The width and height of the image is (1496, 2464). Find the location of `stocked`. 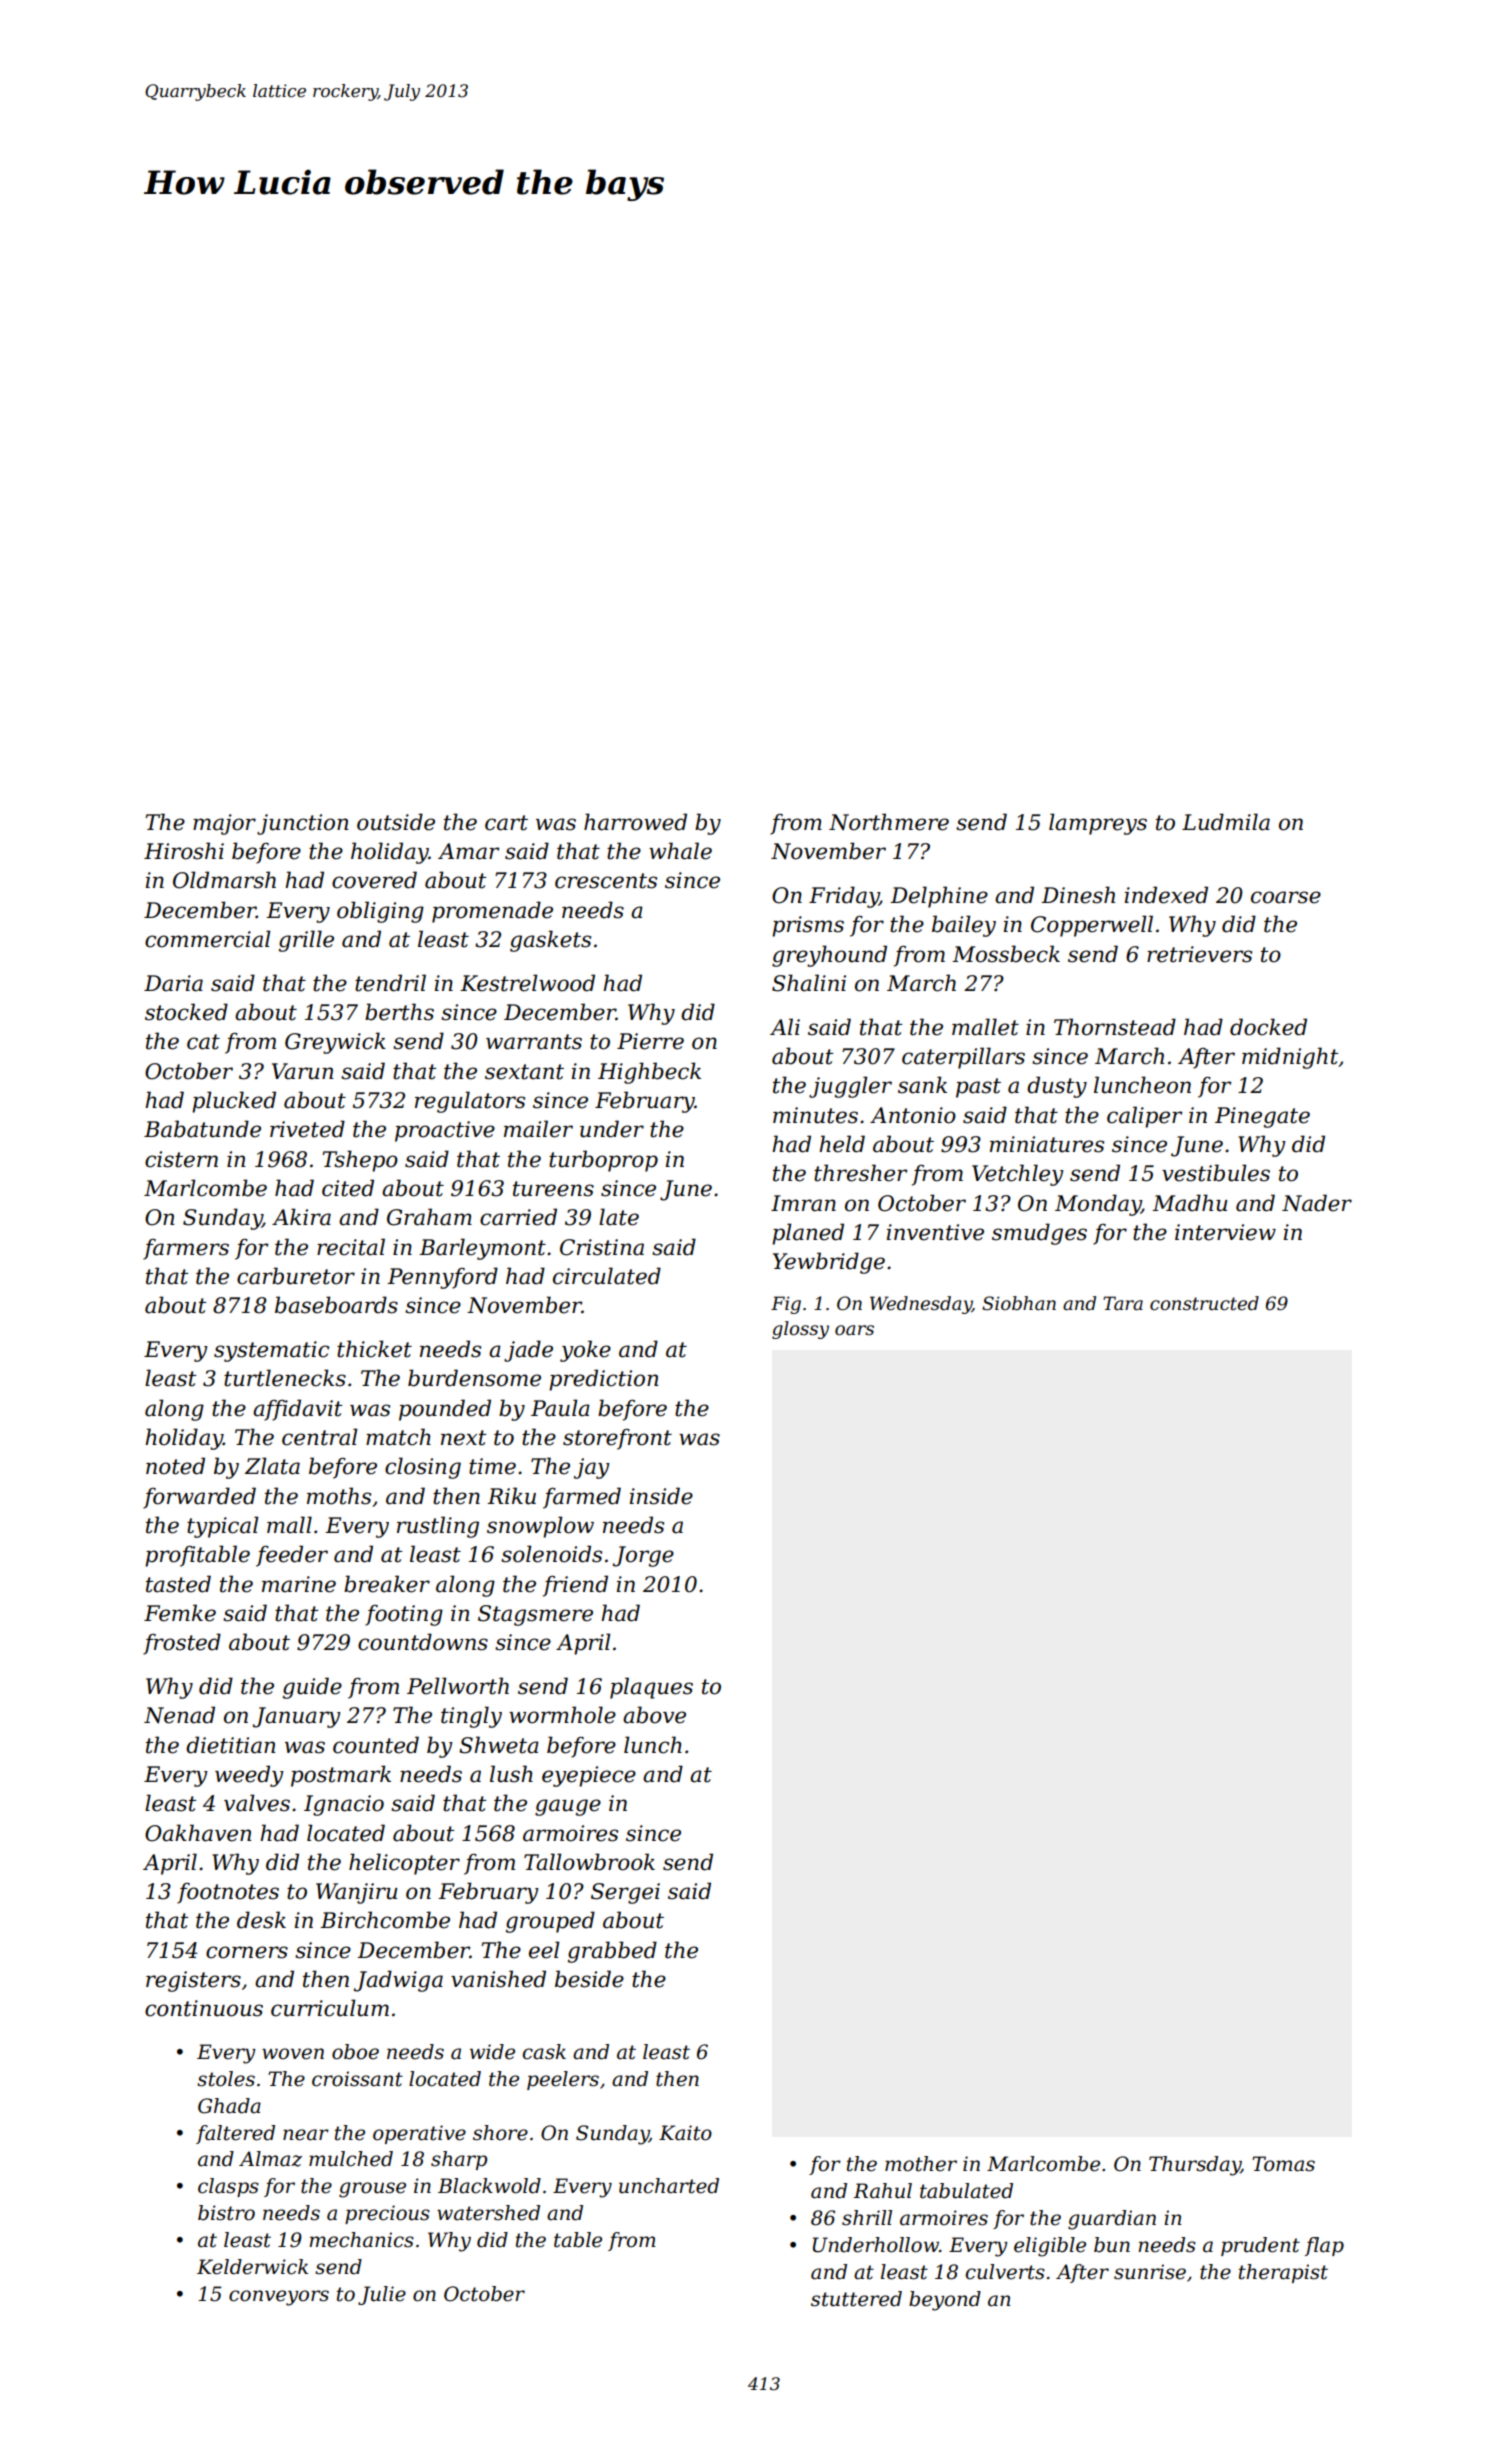

stocked is located at coordinates (186, 1012).
